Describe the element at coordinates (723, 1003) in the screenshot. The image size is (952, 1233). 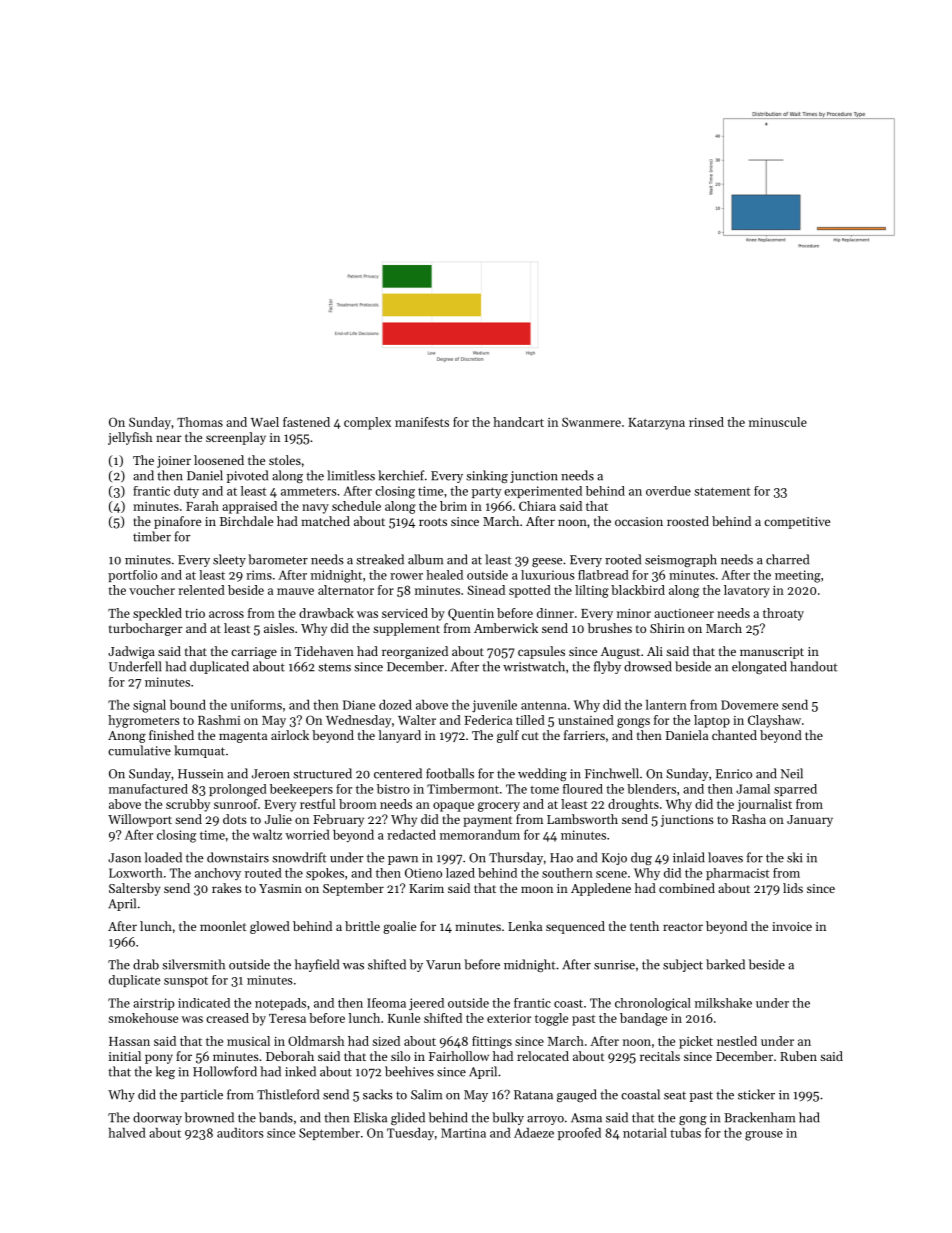
I see `milkshake` at that location.
